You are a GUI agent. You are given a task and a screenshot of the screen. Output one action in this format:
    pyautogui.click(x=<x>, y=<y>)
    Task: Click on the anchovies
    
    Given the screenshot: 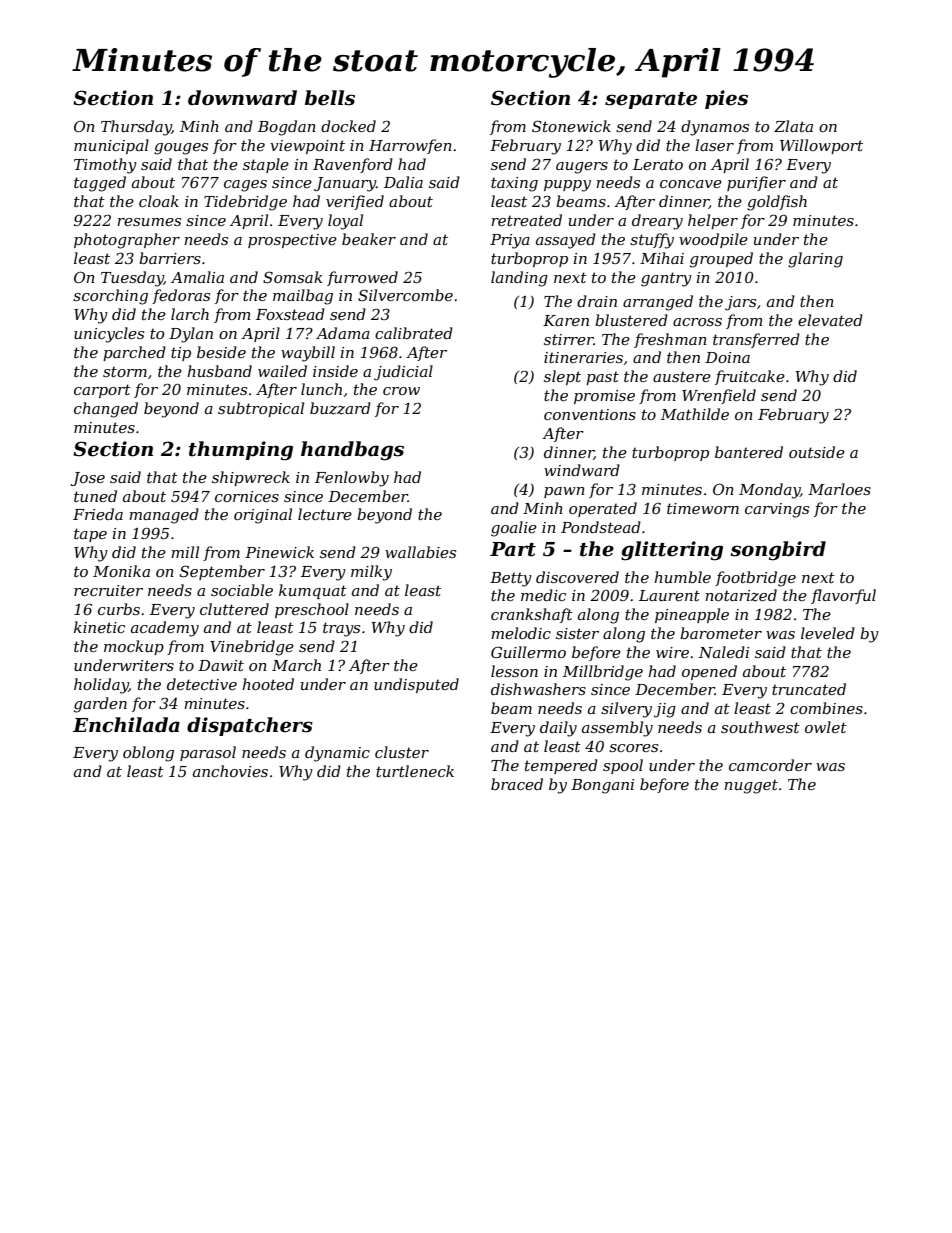 What is the action you would take?
    pyautogui.click(x=230, y=771)
